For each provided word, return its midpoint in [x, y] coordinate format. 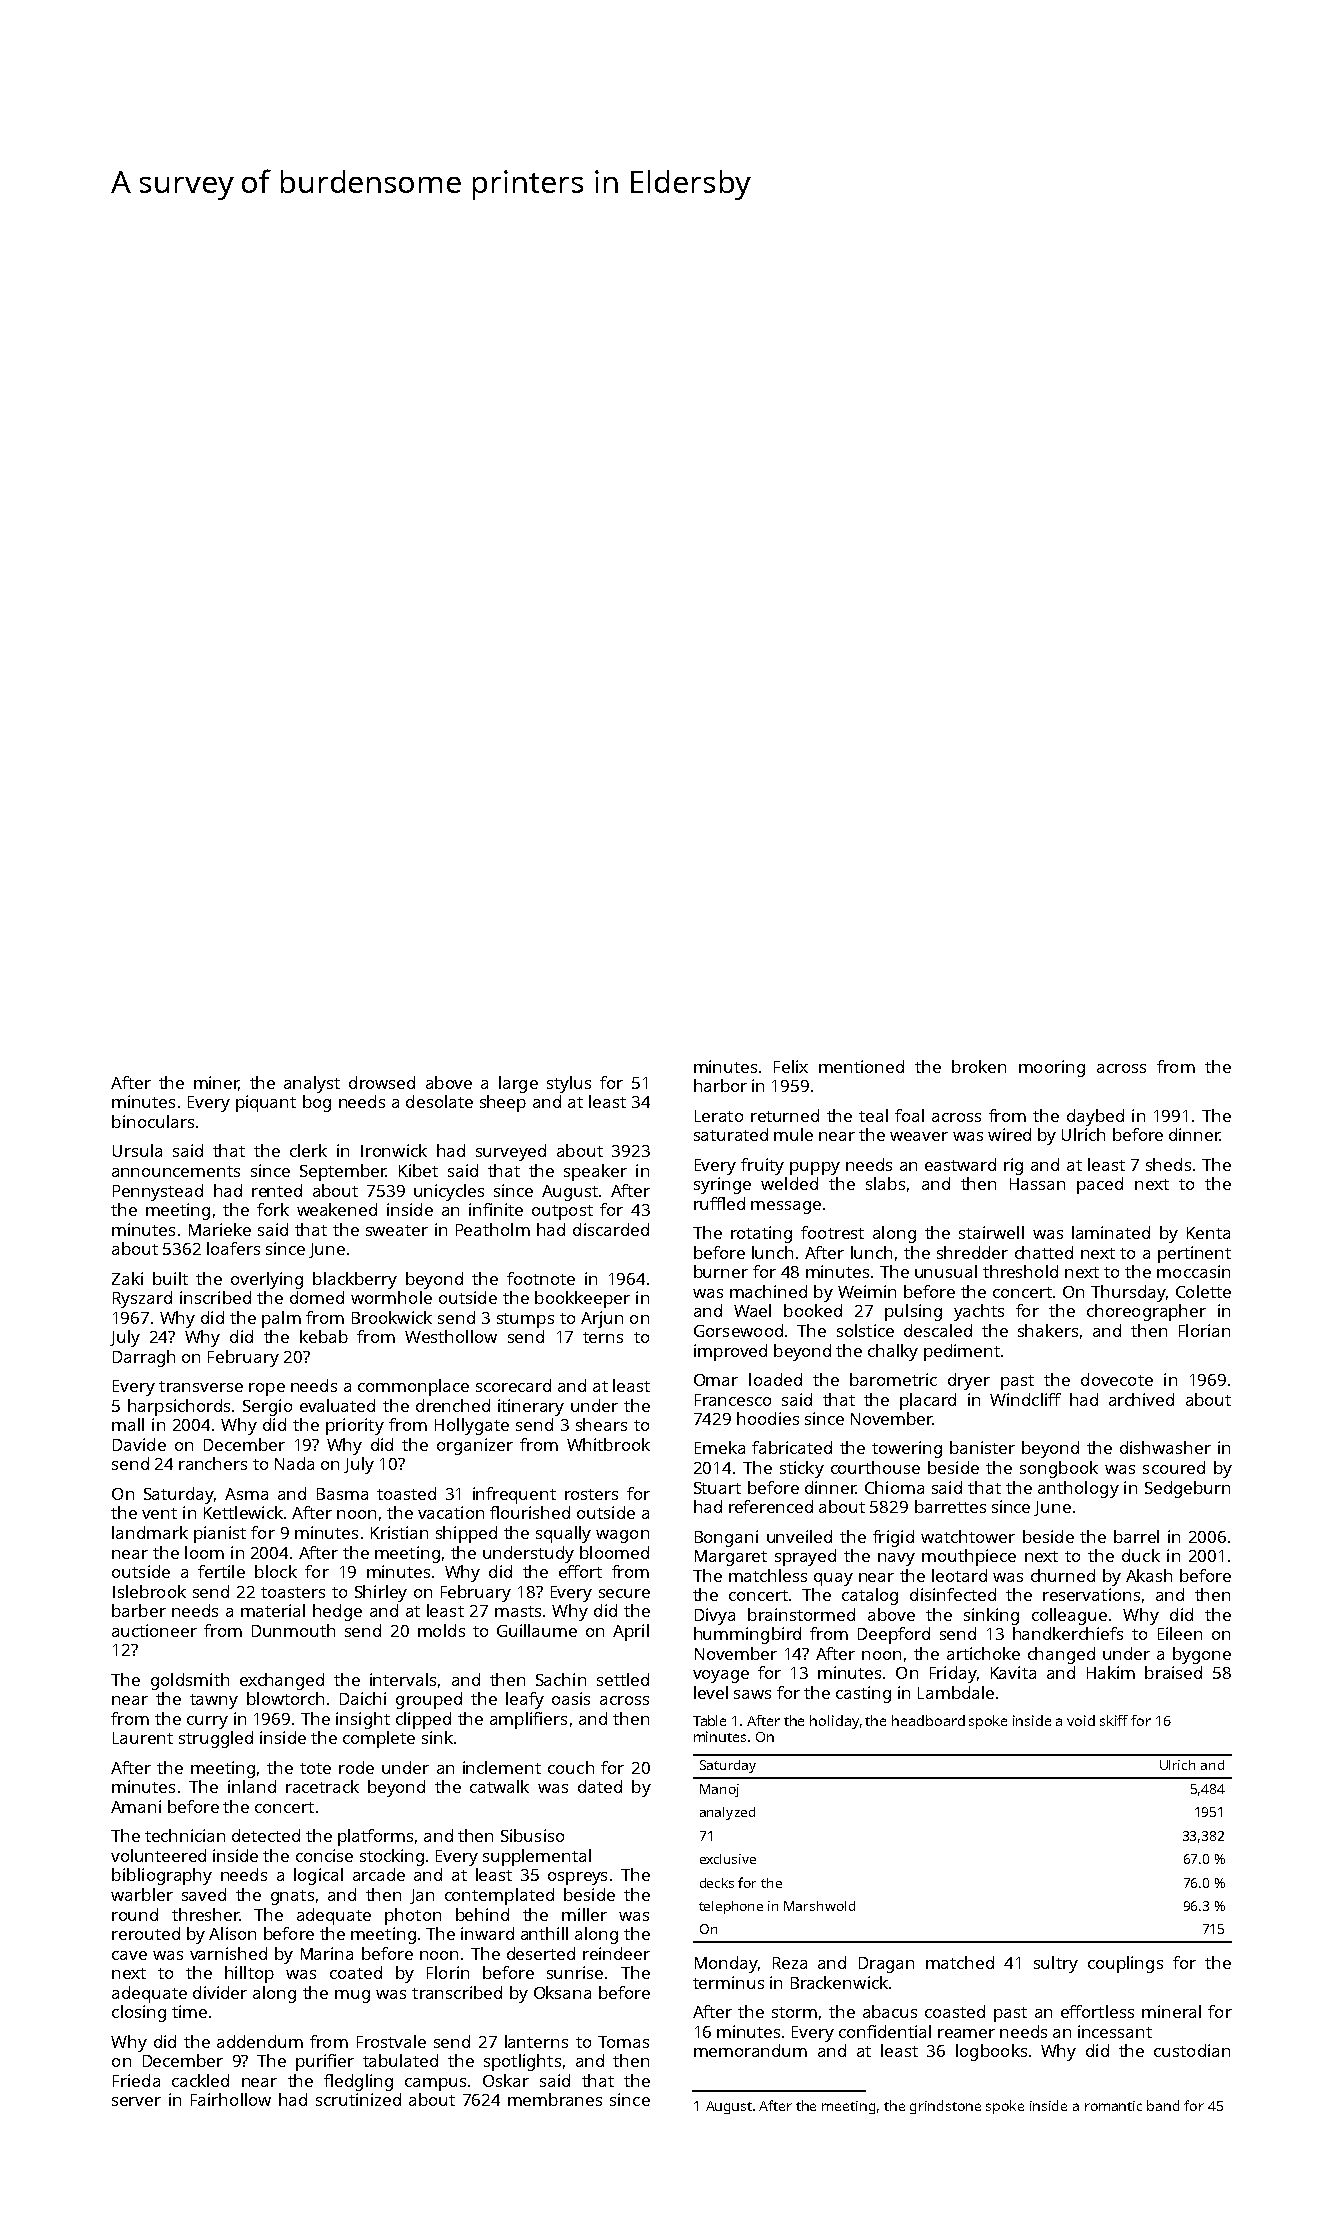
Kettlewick [243, 1512]
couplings [1125, 1964]
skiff [1114, 1720]
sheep [503, 1103]
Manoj [719, 1790]
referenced [771, 1506]
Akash [1149, 1575]
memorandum [750, 2050]
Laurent [143, 1738]
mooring [1052, 1068]
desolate [439, 1101]
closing [139, 2013]
